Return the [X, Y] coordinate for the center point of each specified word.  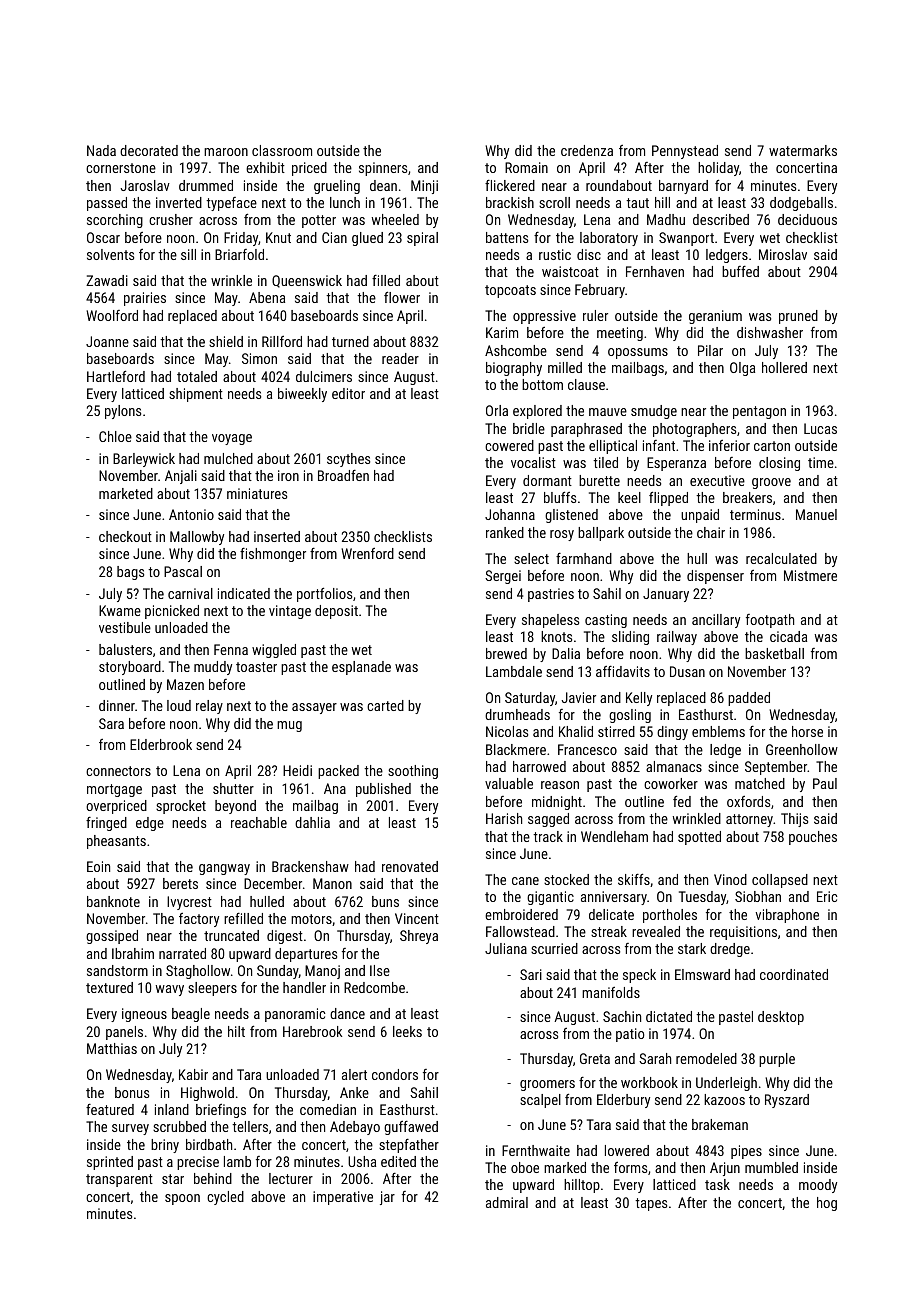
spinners [383, 169]
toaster [256, 667]
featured [110, 1109]
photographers [694, 430]
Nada [101, 150]
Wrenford [367, 553]
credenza [587, 150]
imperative [343, 1198]
